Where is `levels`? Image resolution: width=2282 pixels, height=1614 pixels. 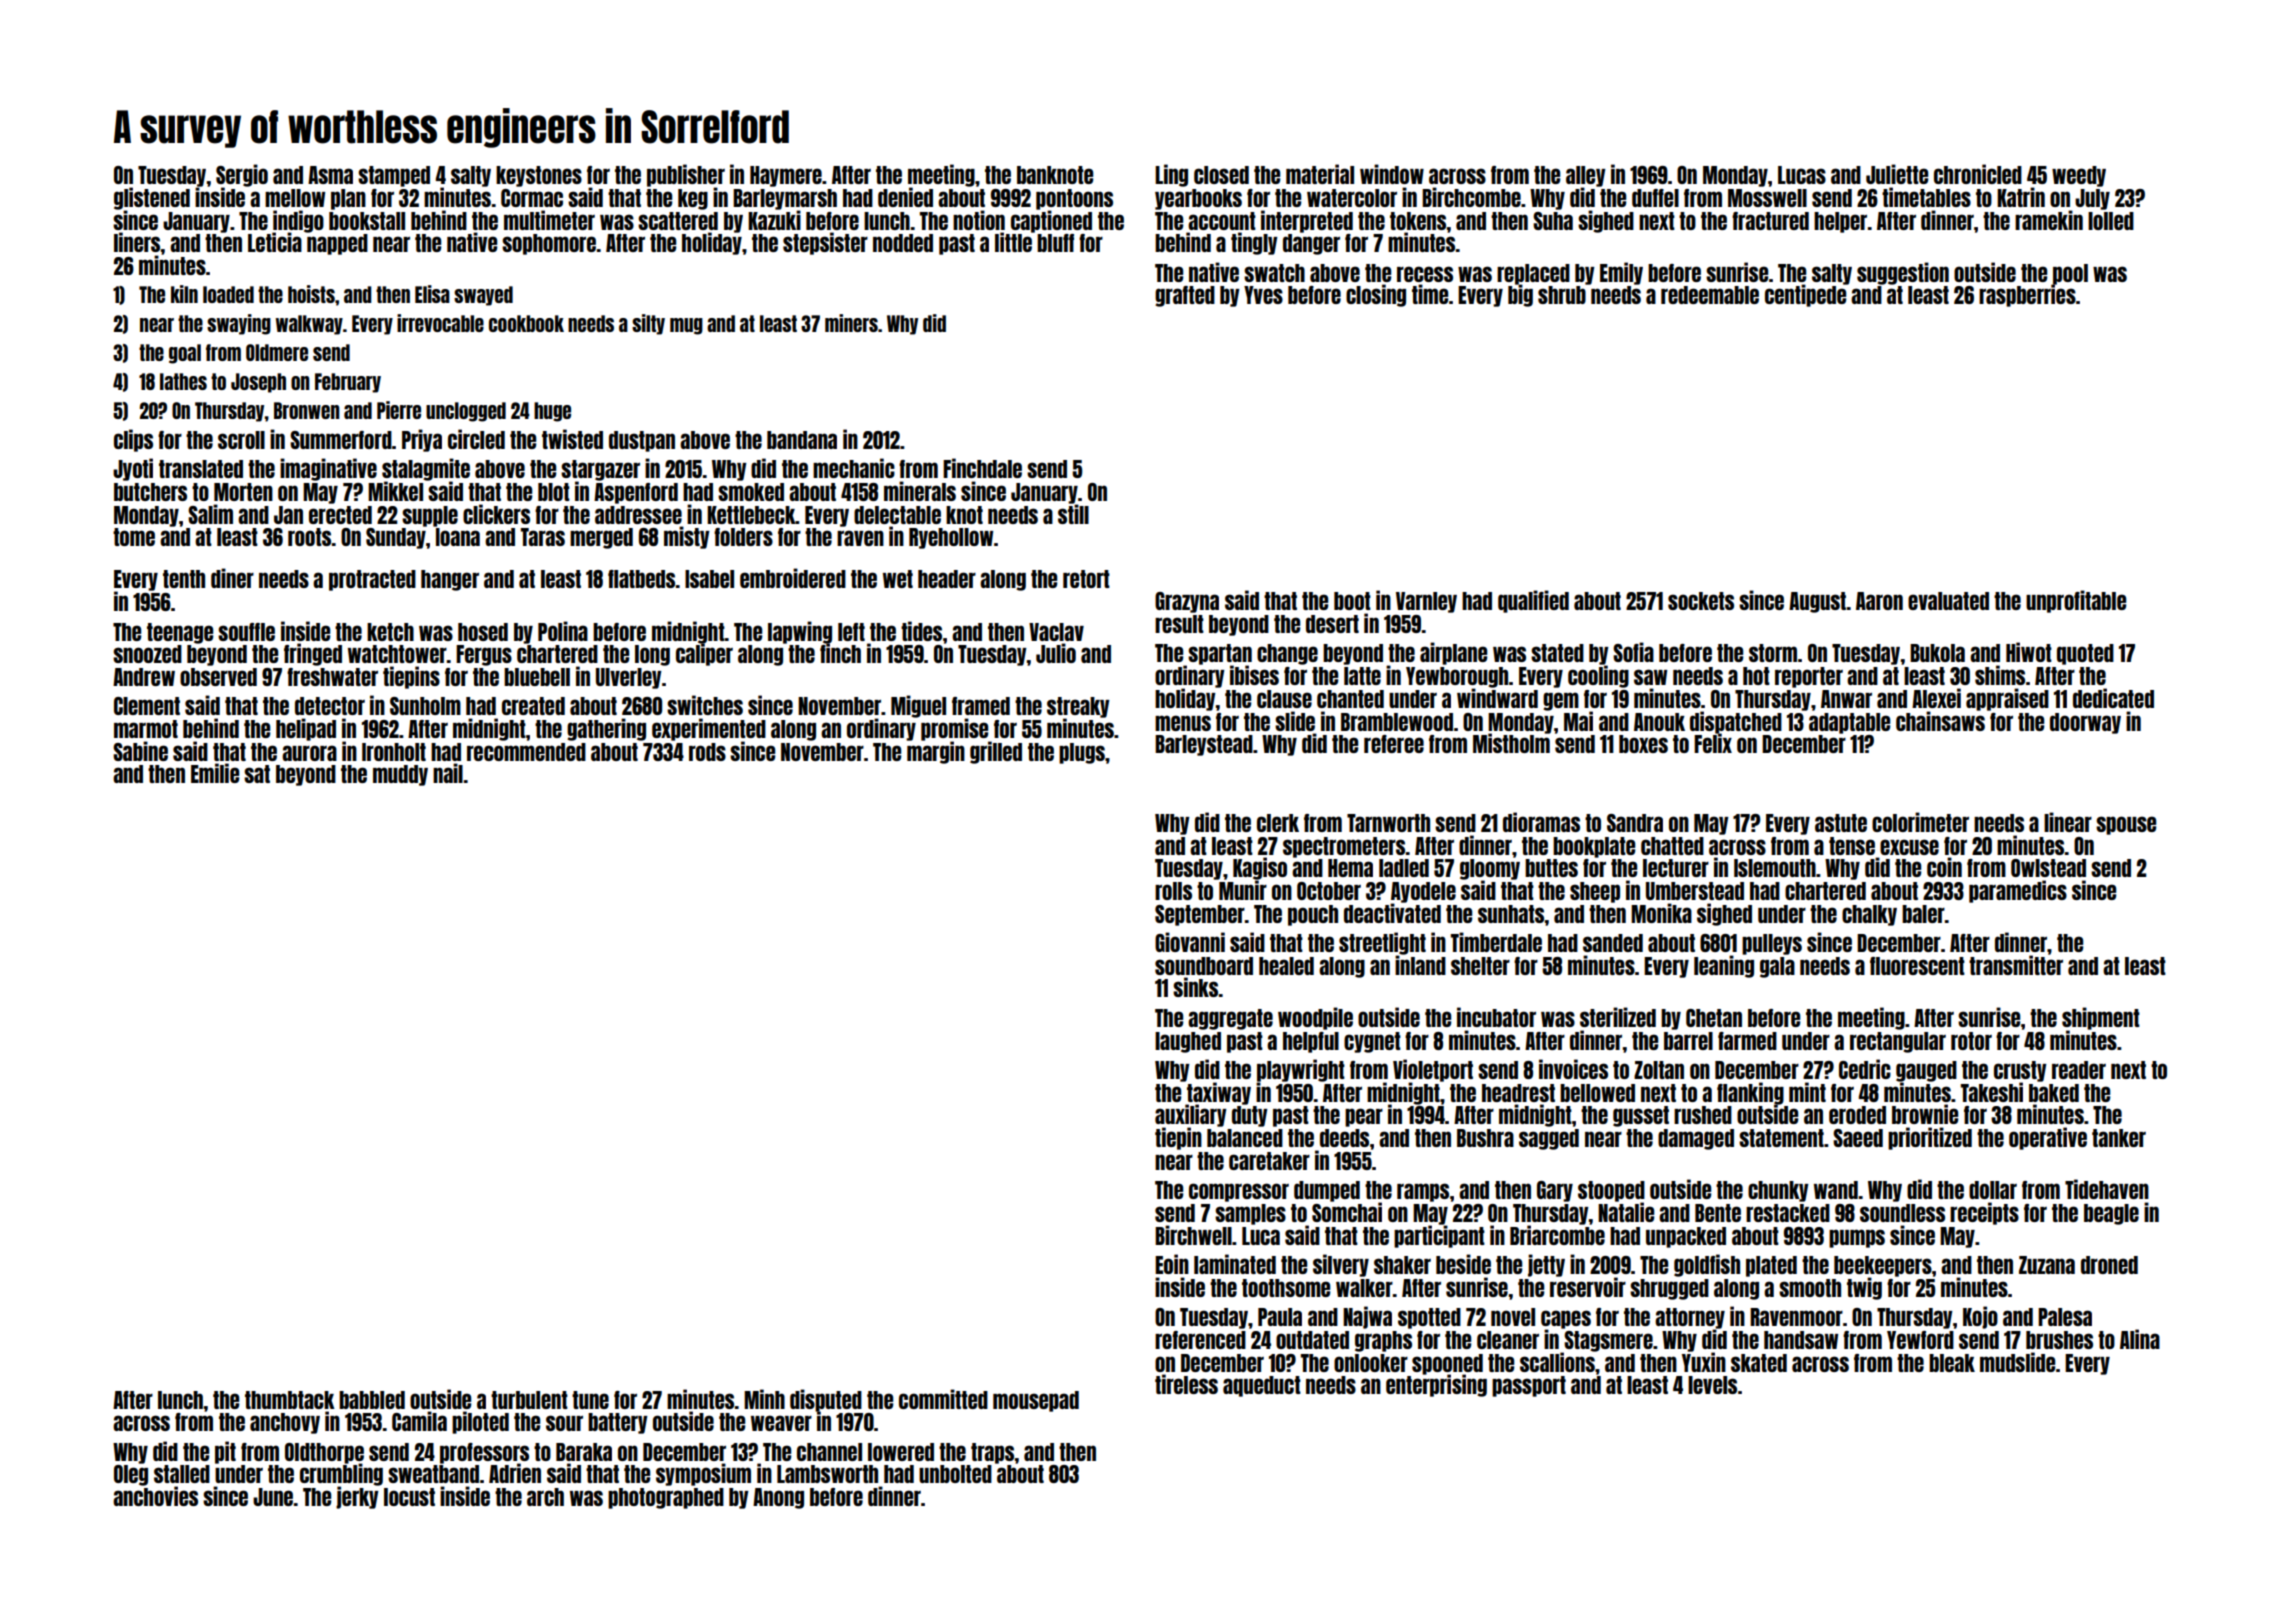 levels is located at coordinates (1712, 1385).
